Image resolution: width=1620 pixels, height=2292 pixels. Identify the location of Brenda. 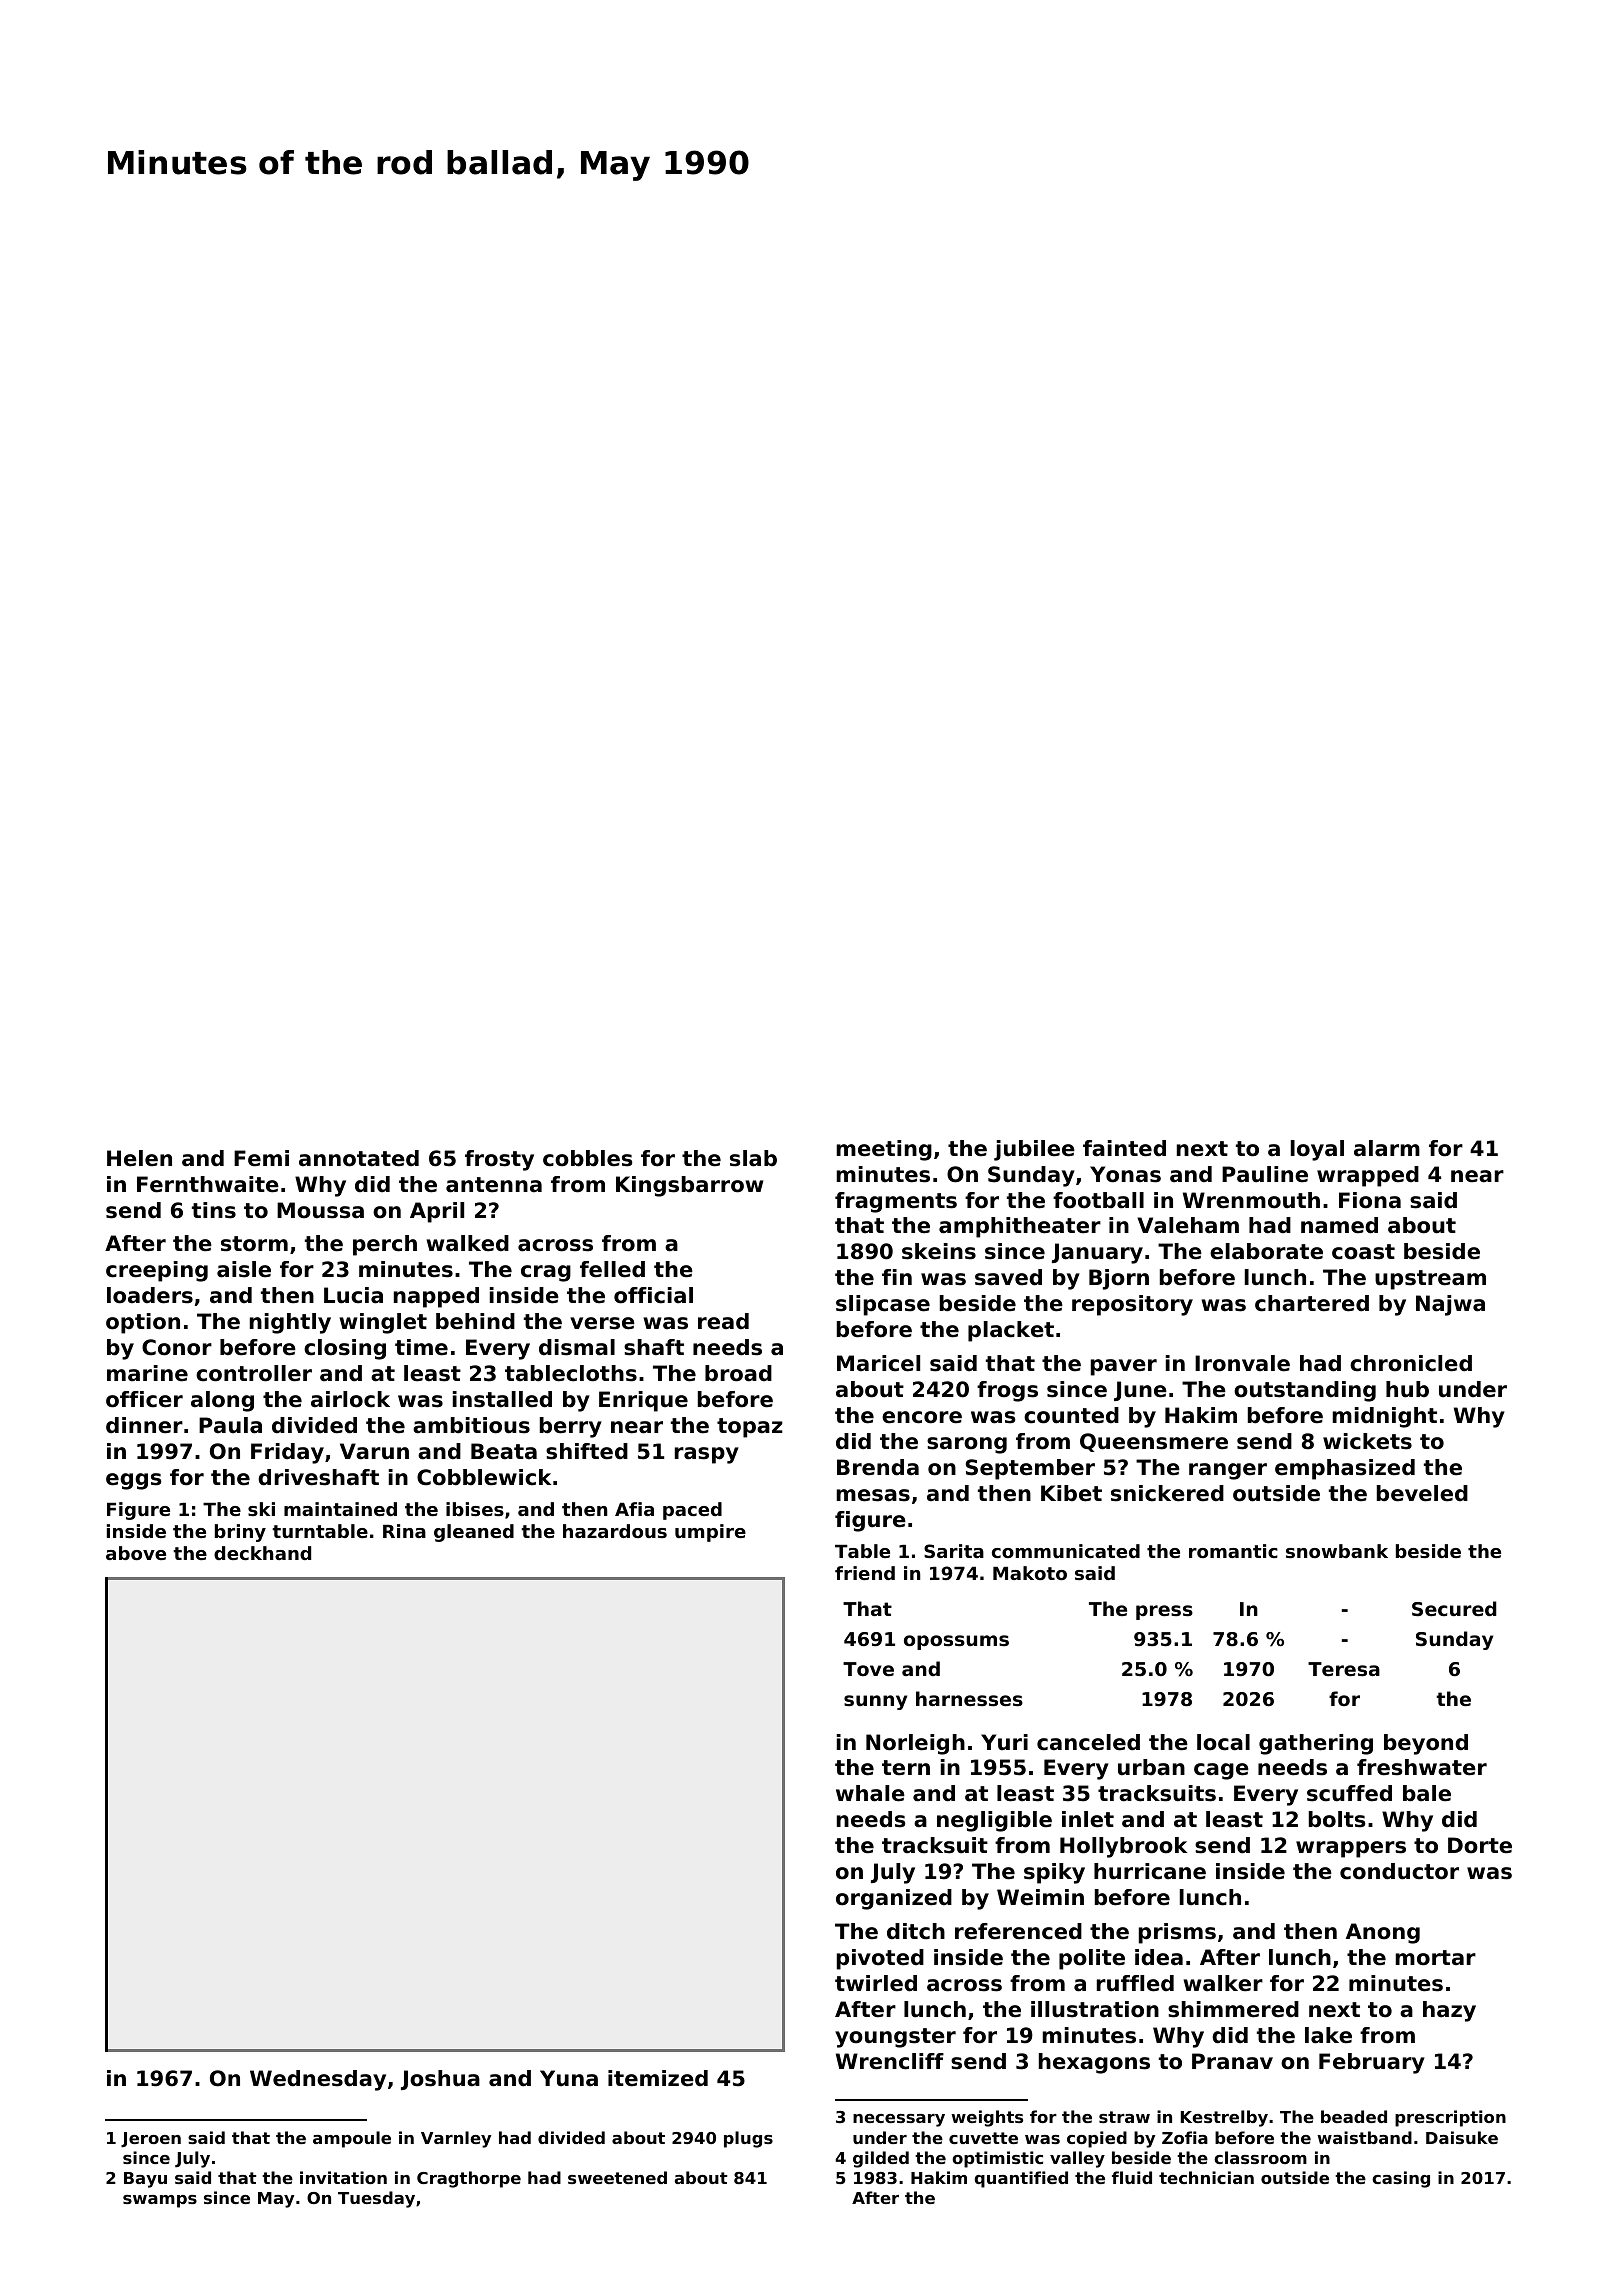
(878, 1467).
